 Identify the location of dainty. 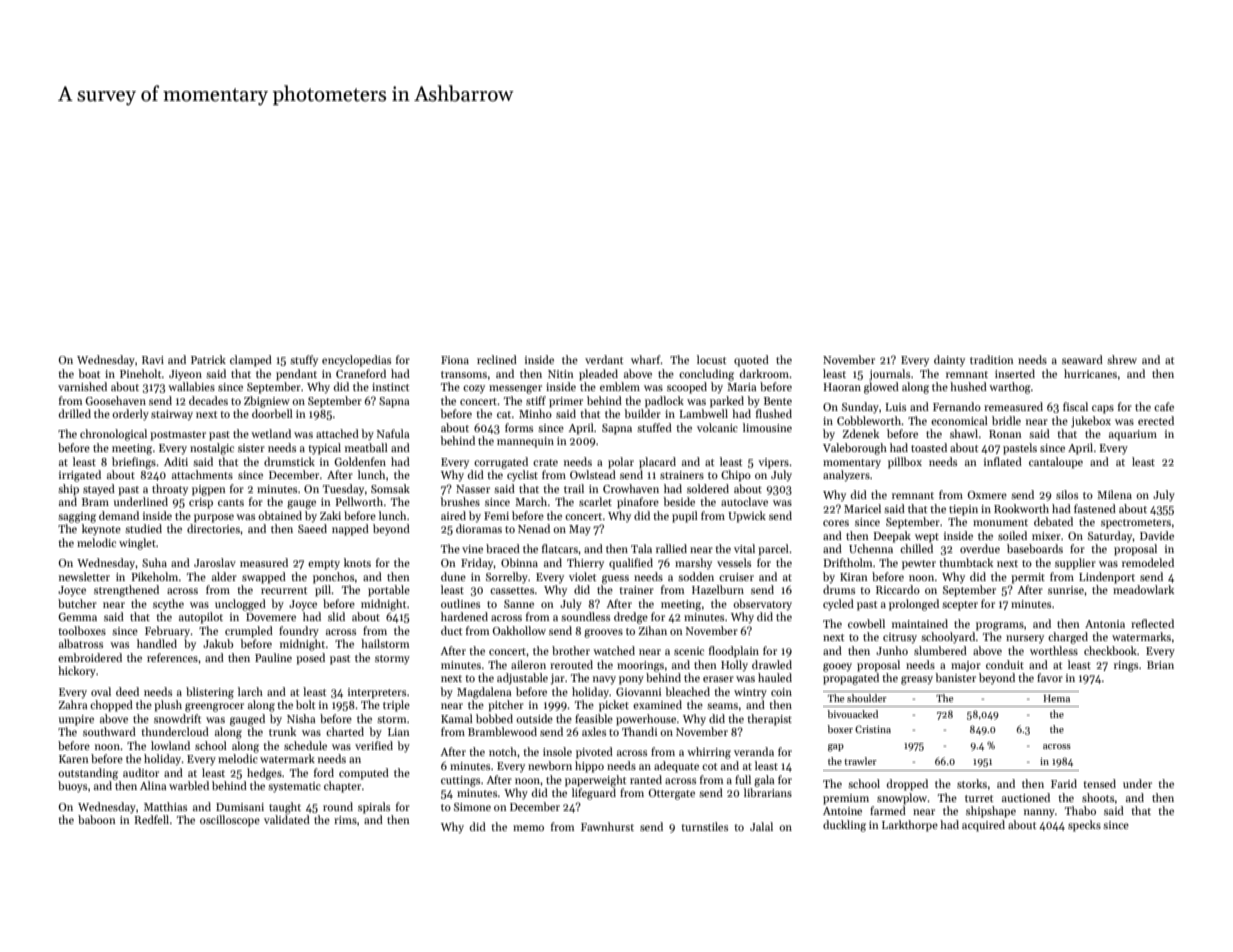
(949, 360).
